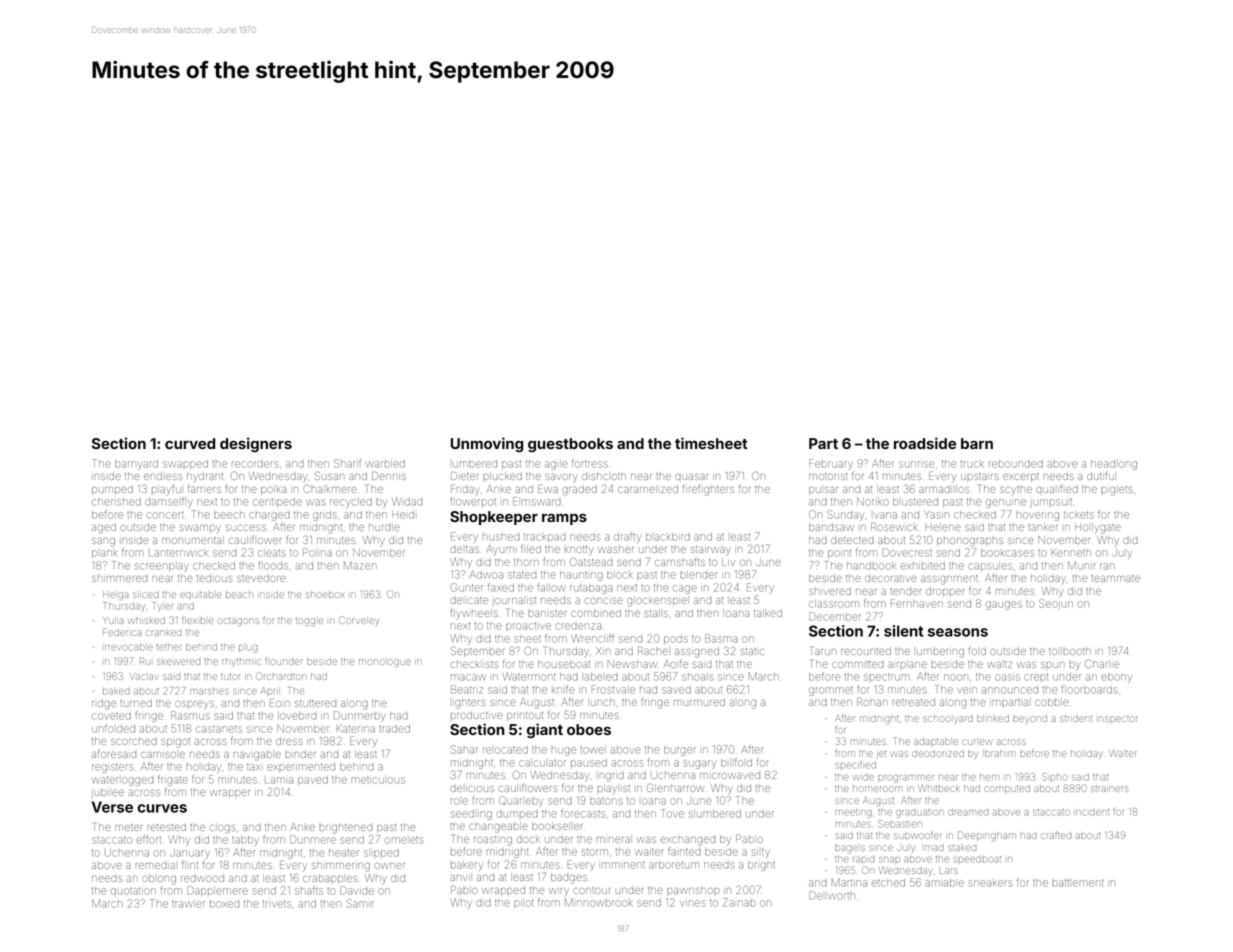  Describe the element at coordinates (570, 445) in the document. I see `guestbooks` at that location.
